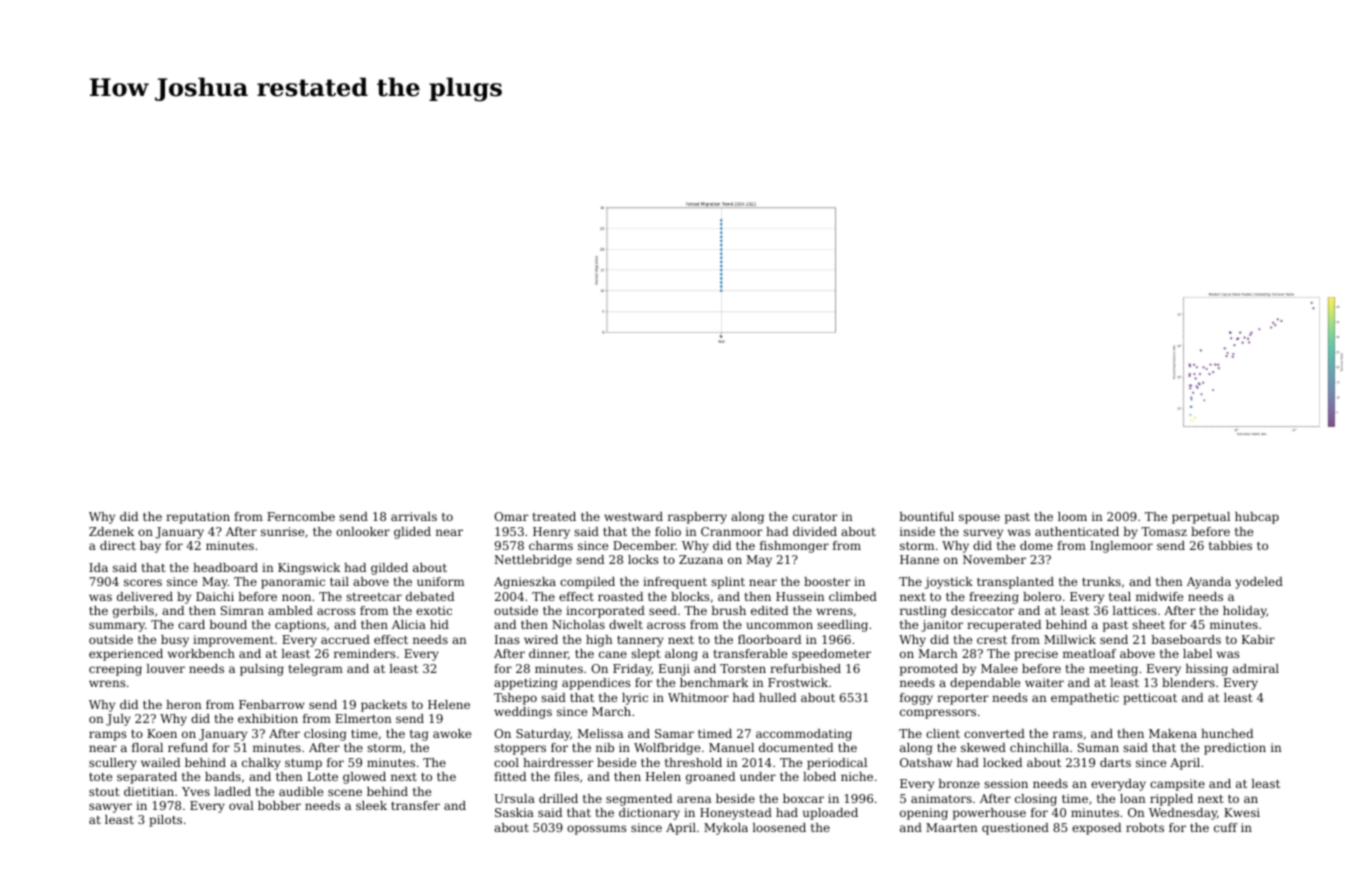  Describe the element at coordinates (165, 821) in the page. I see `pilots` at that location.
